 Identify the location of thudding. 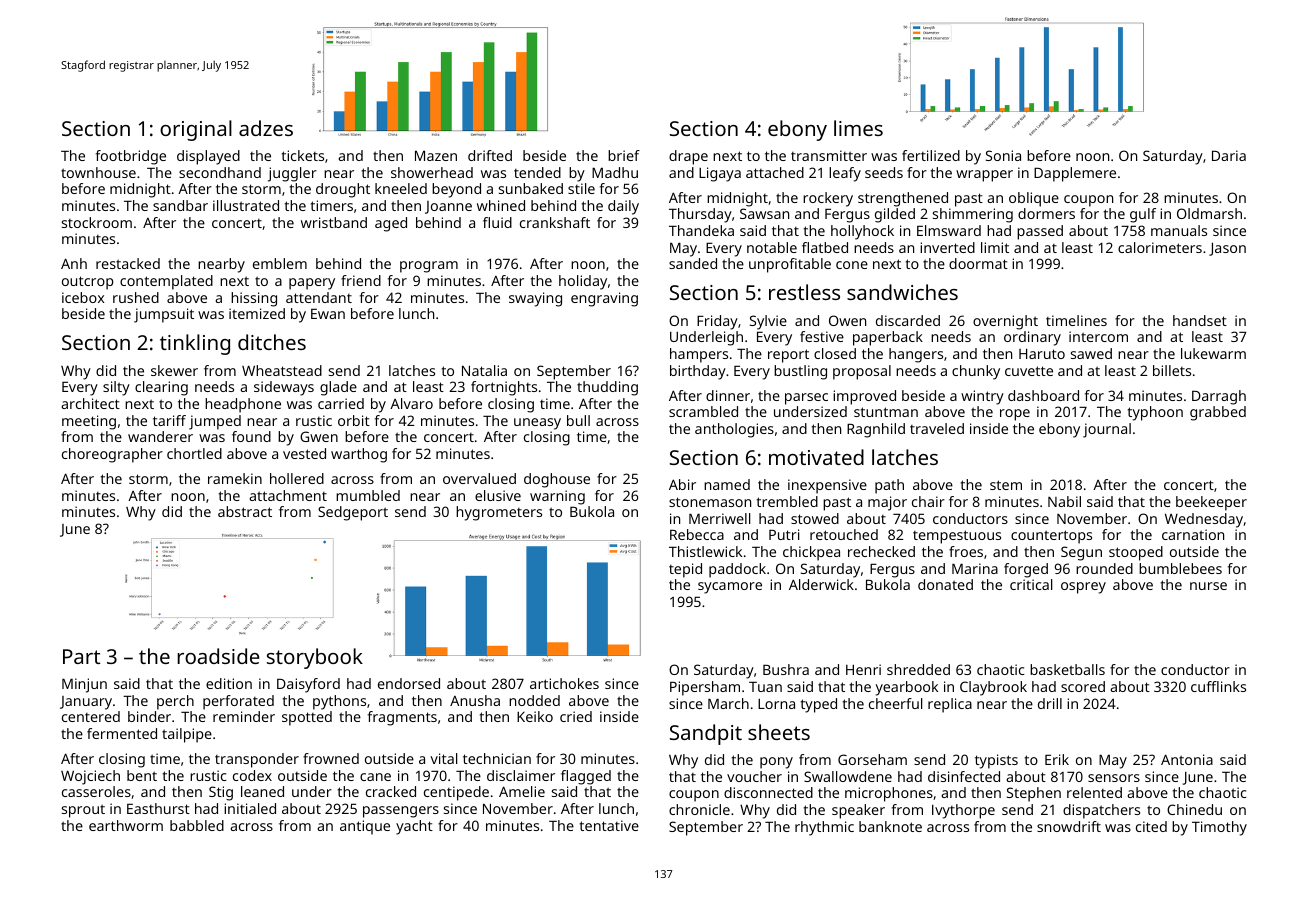
(607, 388).
